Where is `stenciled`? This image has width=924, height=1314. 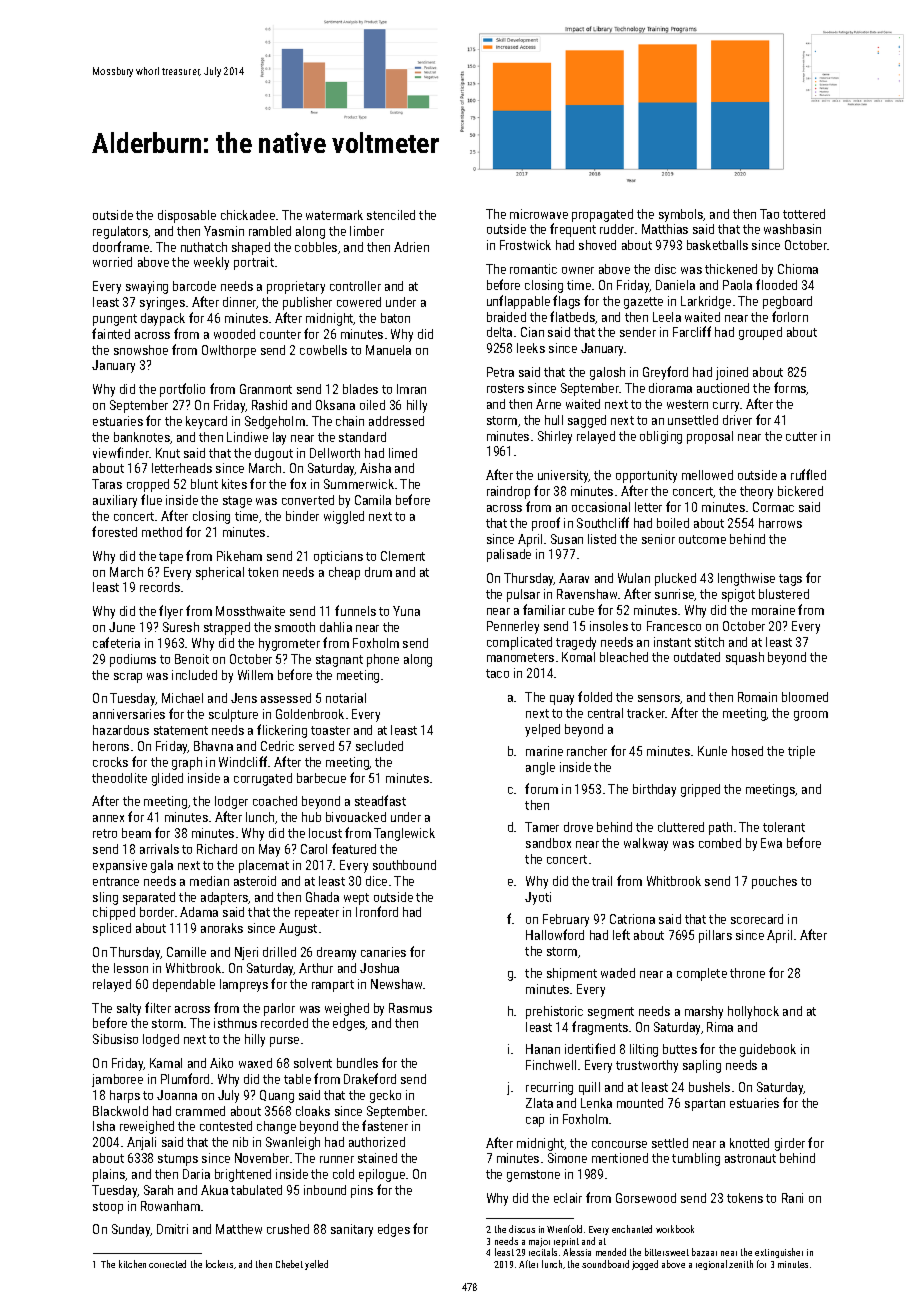 stenciled is located at coordinates (391, 215).
